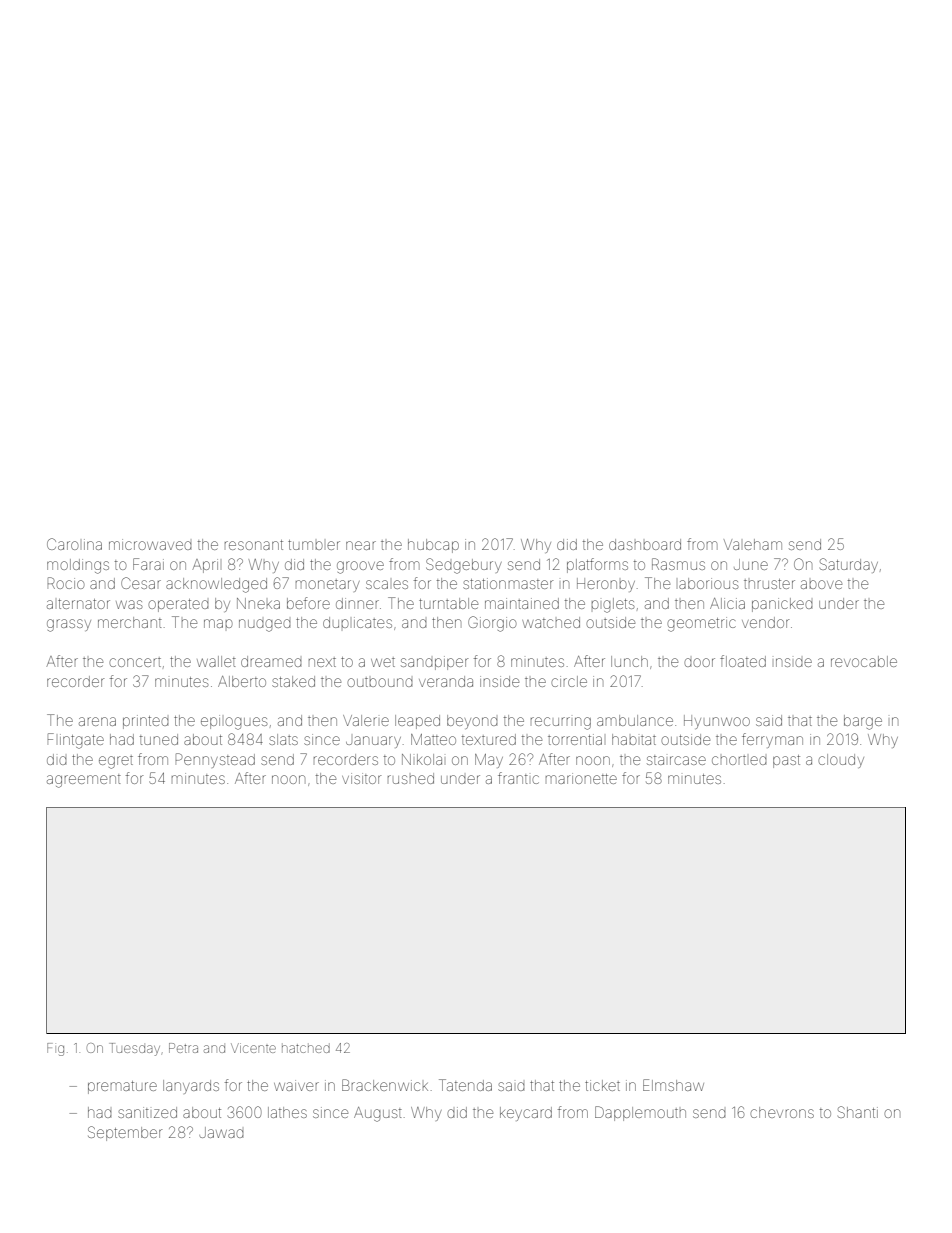  I want to click on sandpiper, so click(434, 663).
